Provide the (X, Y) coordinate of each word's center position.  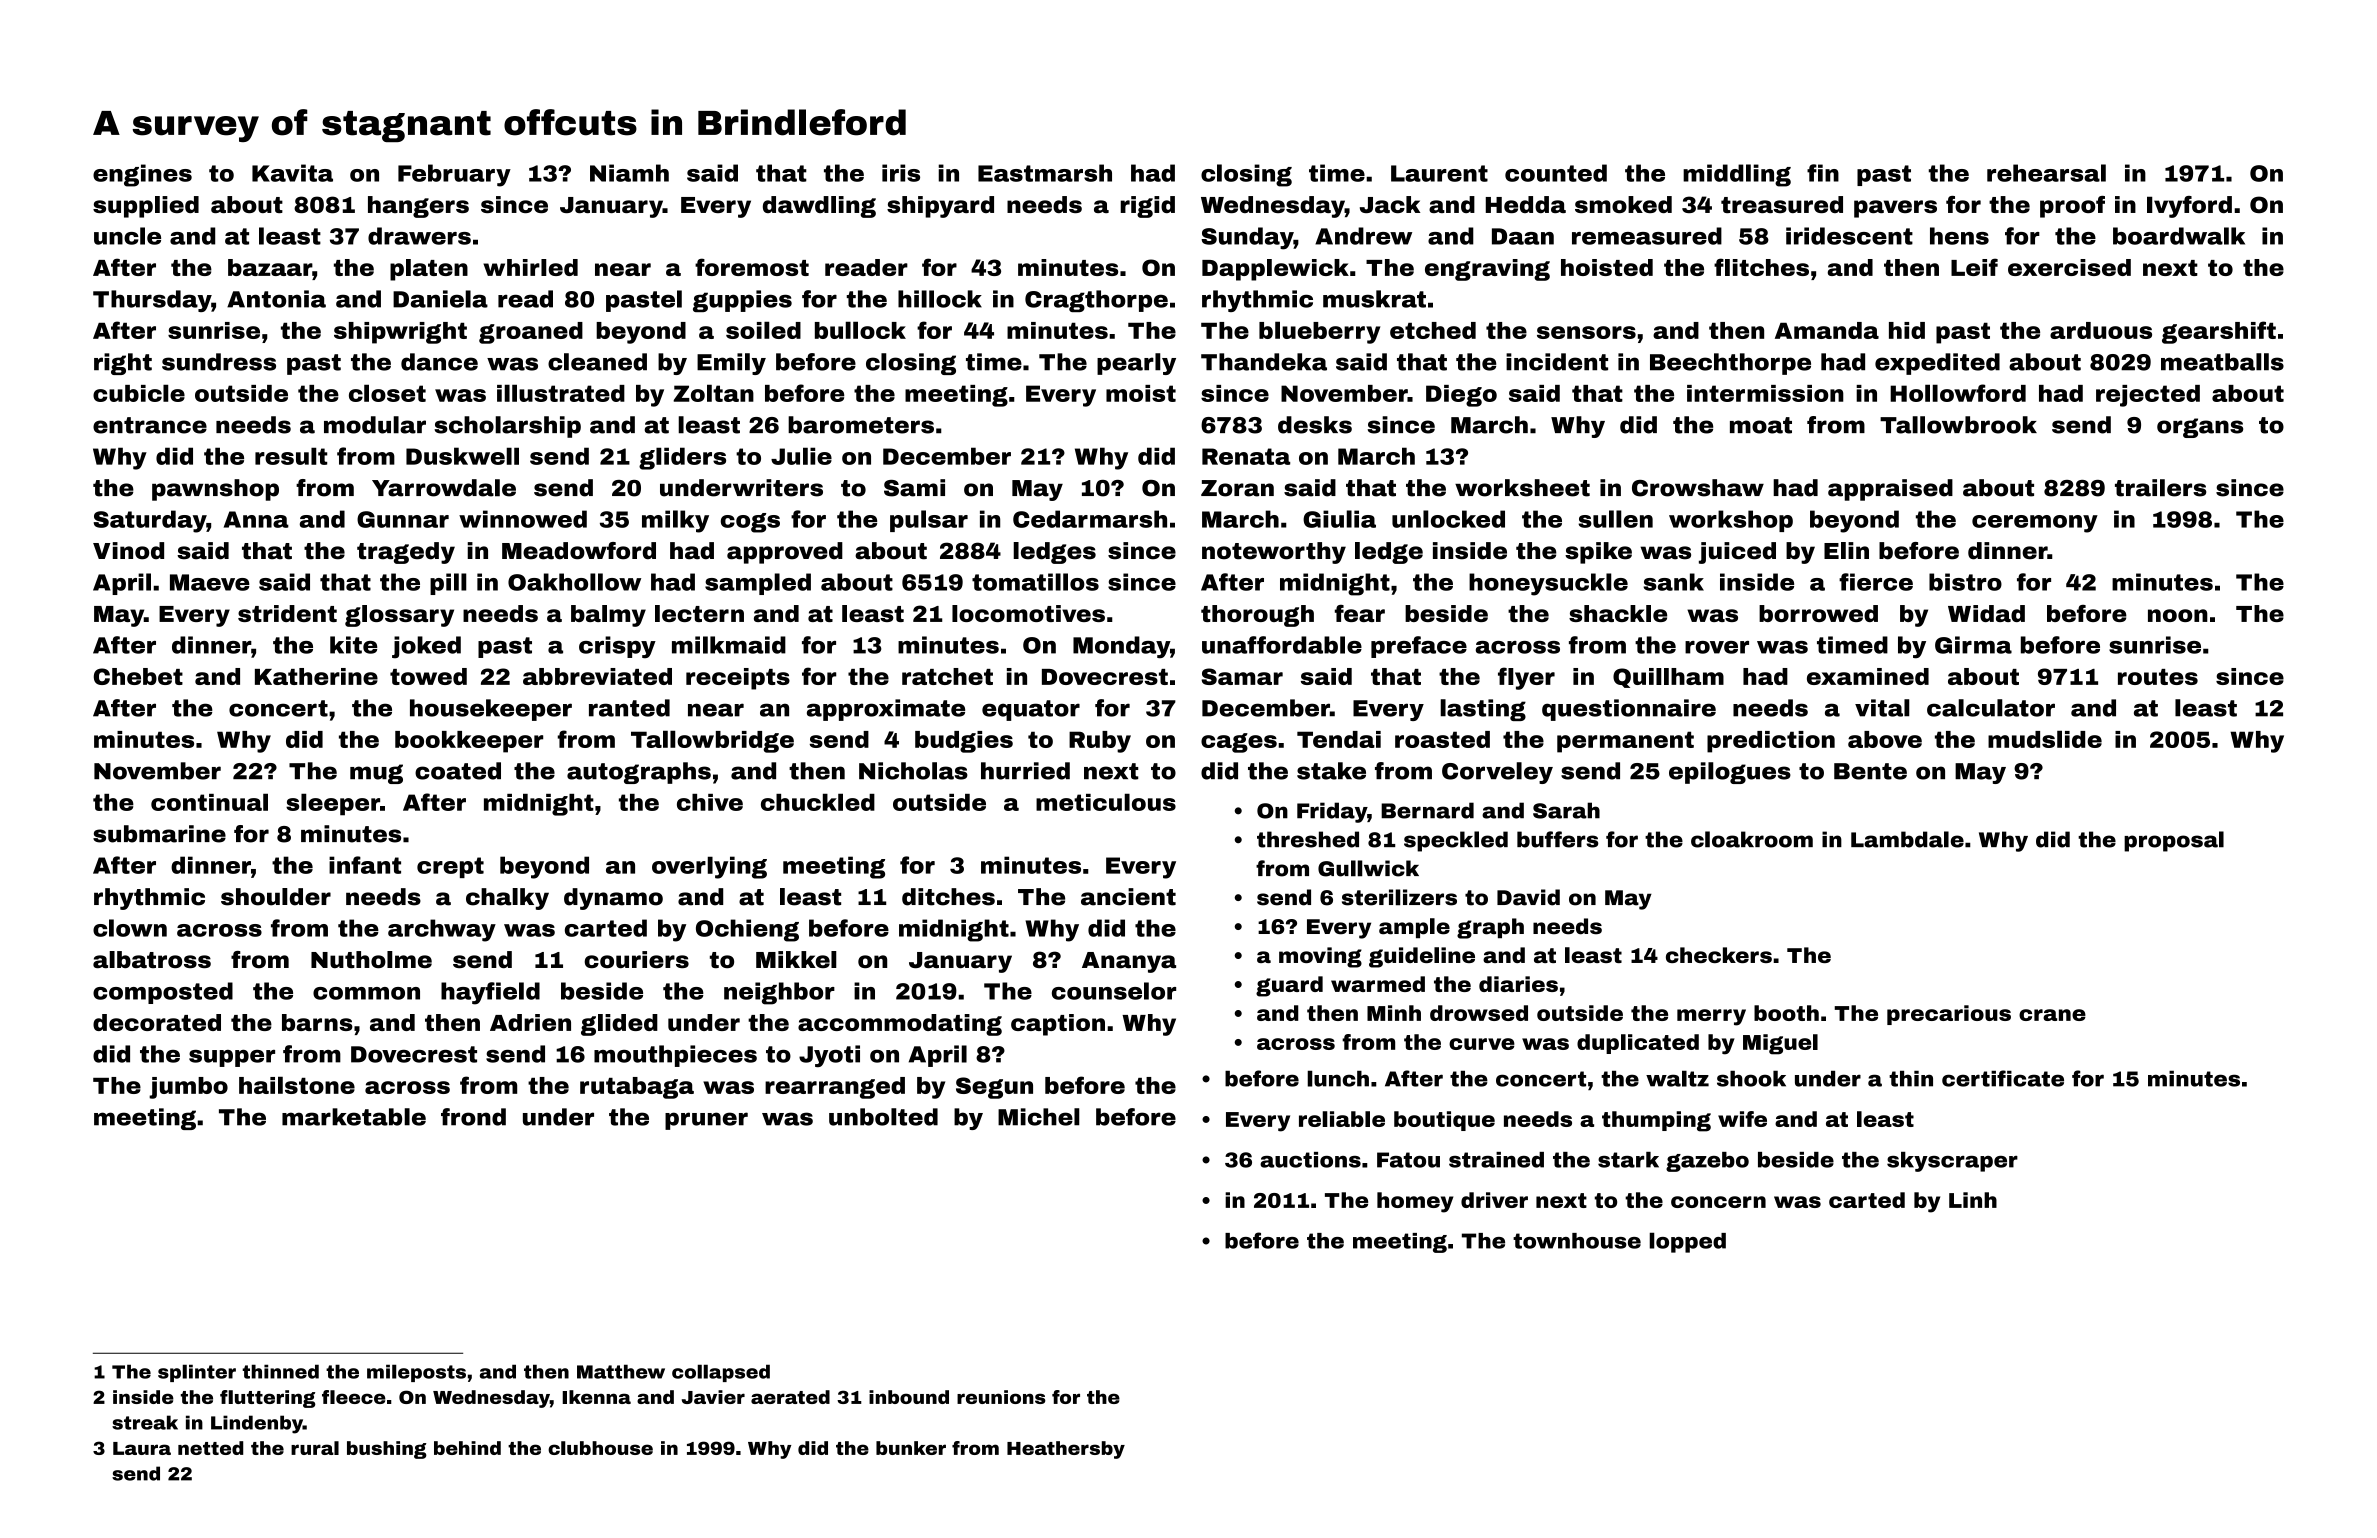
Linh (1973, 1200)
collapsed (721, 1373)
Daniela (440, 299)
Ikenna (596, 1397)
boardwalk (2179, 236)
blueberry (1319, 332)
